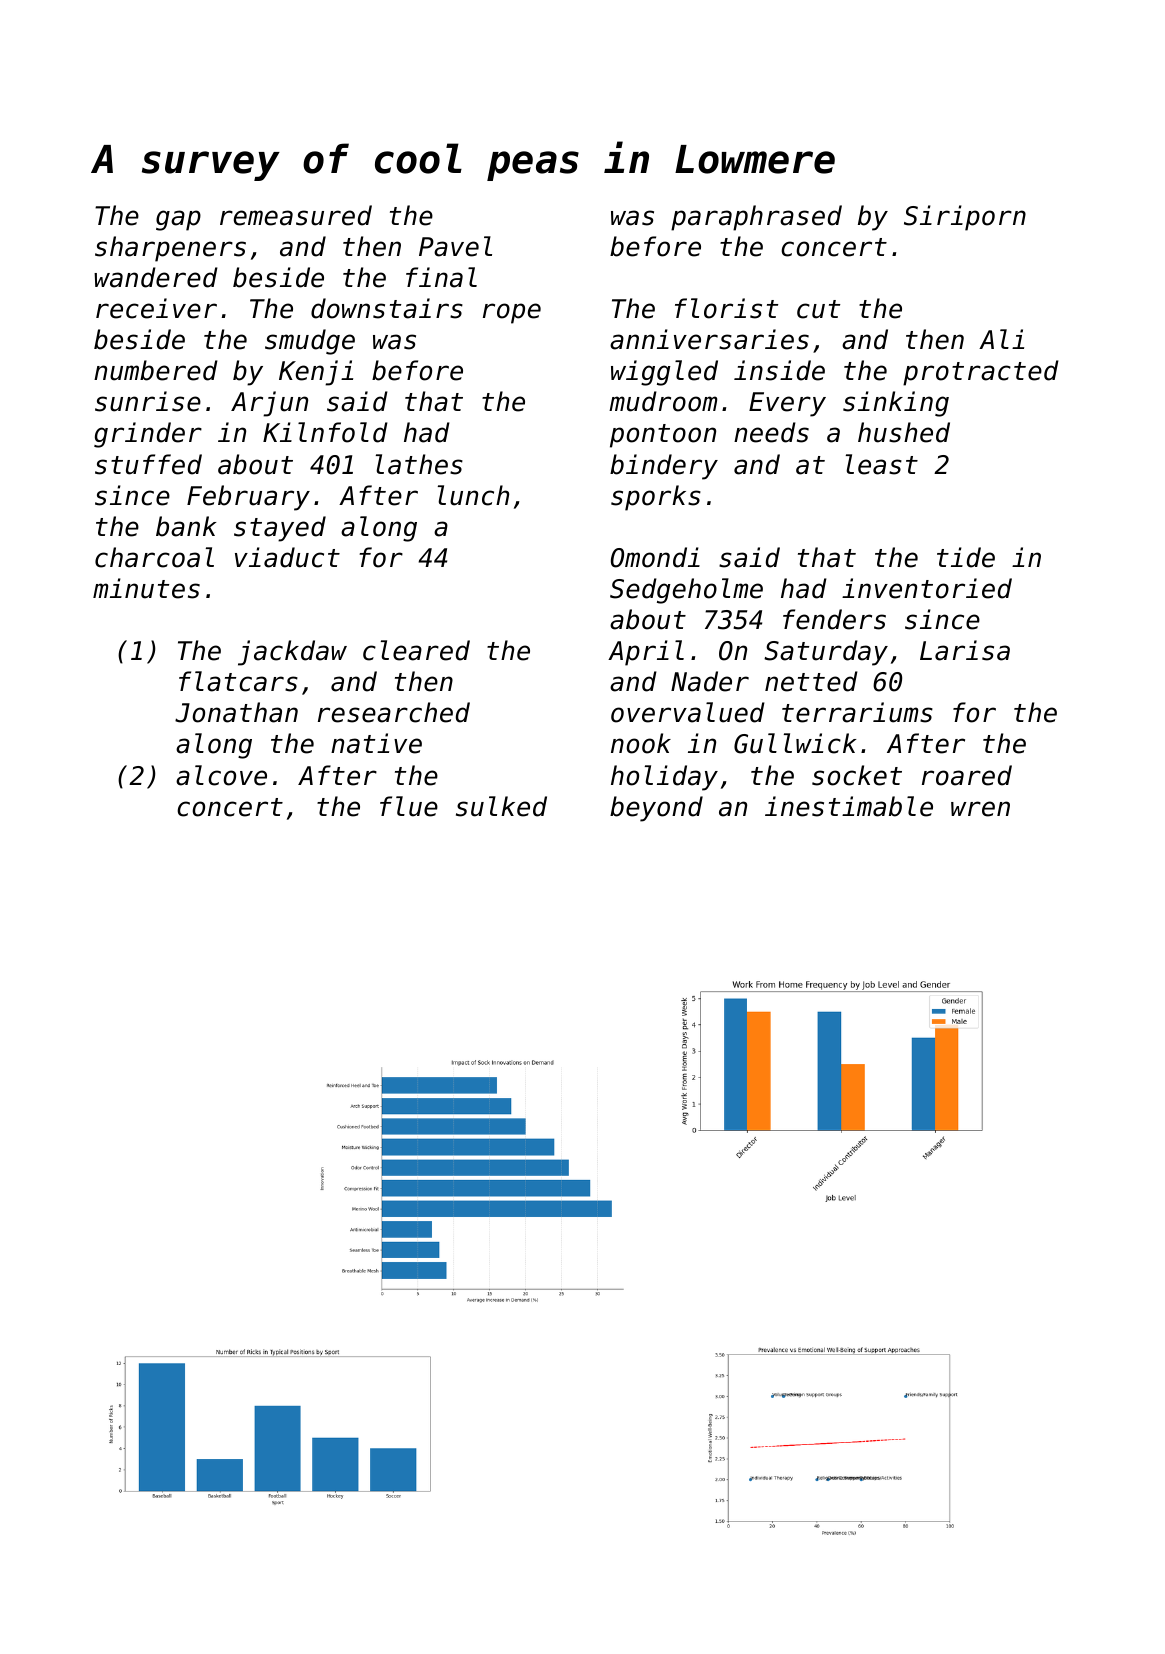 This screenshot has width=1165, height=1654. I want to click on final, so click(441, 277).
